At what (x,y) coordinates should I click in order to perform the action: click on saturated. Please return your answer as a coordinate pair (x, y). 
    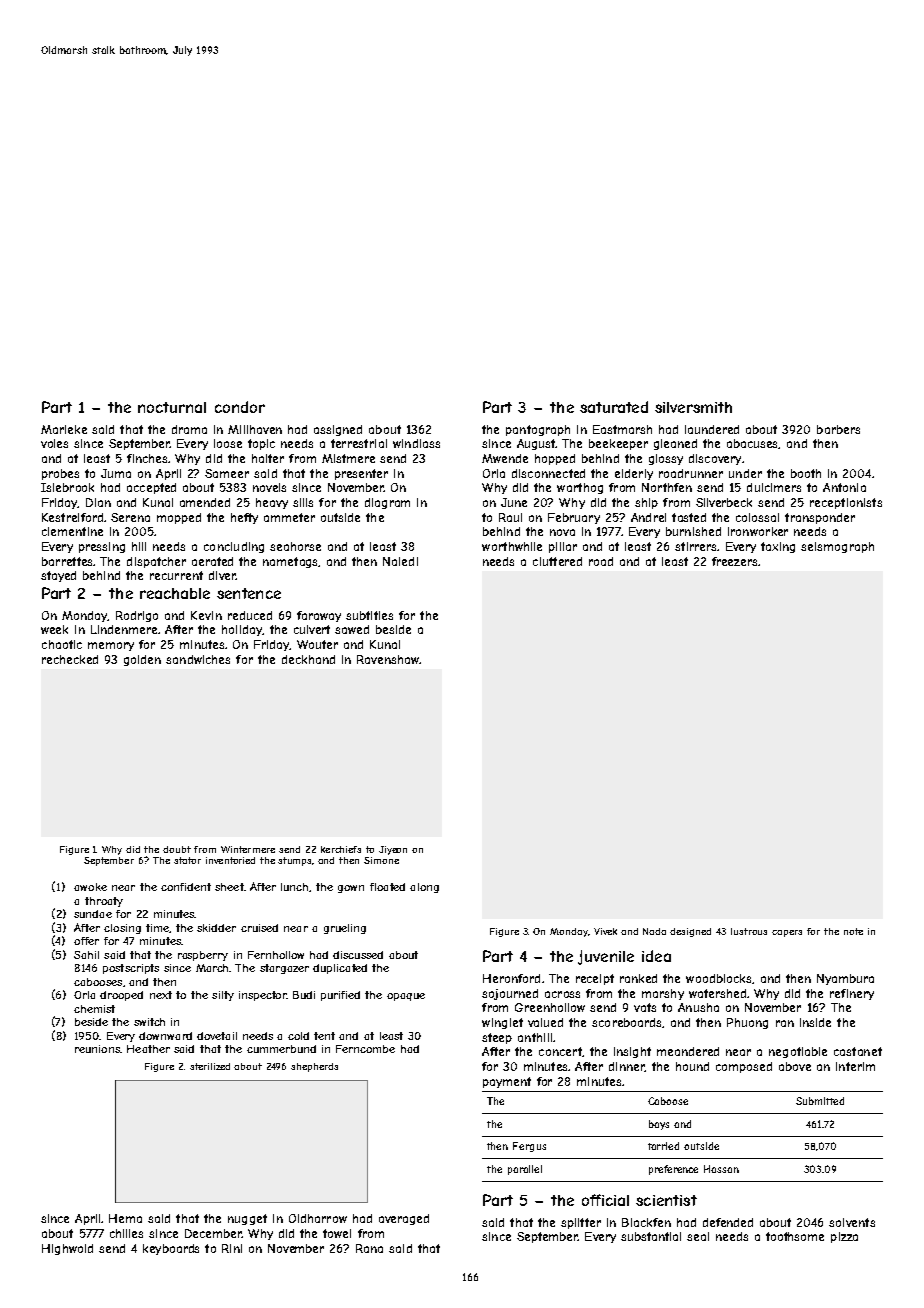
    Looking at the image, I should click on (614, 407).
